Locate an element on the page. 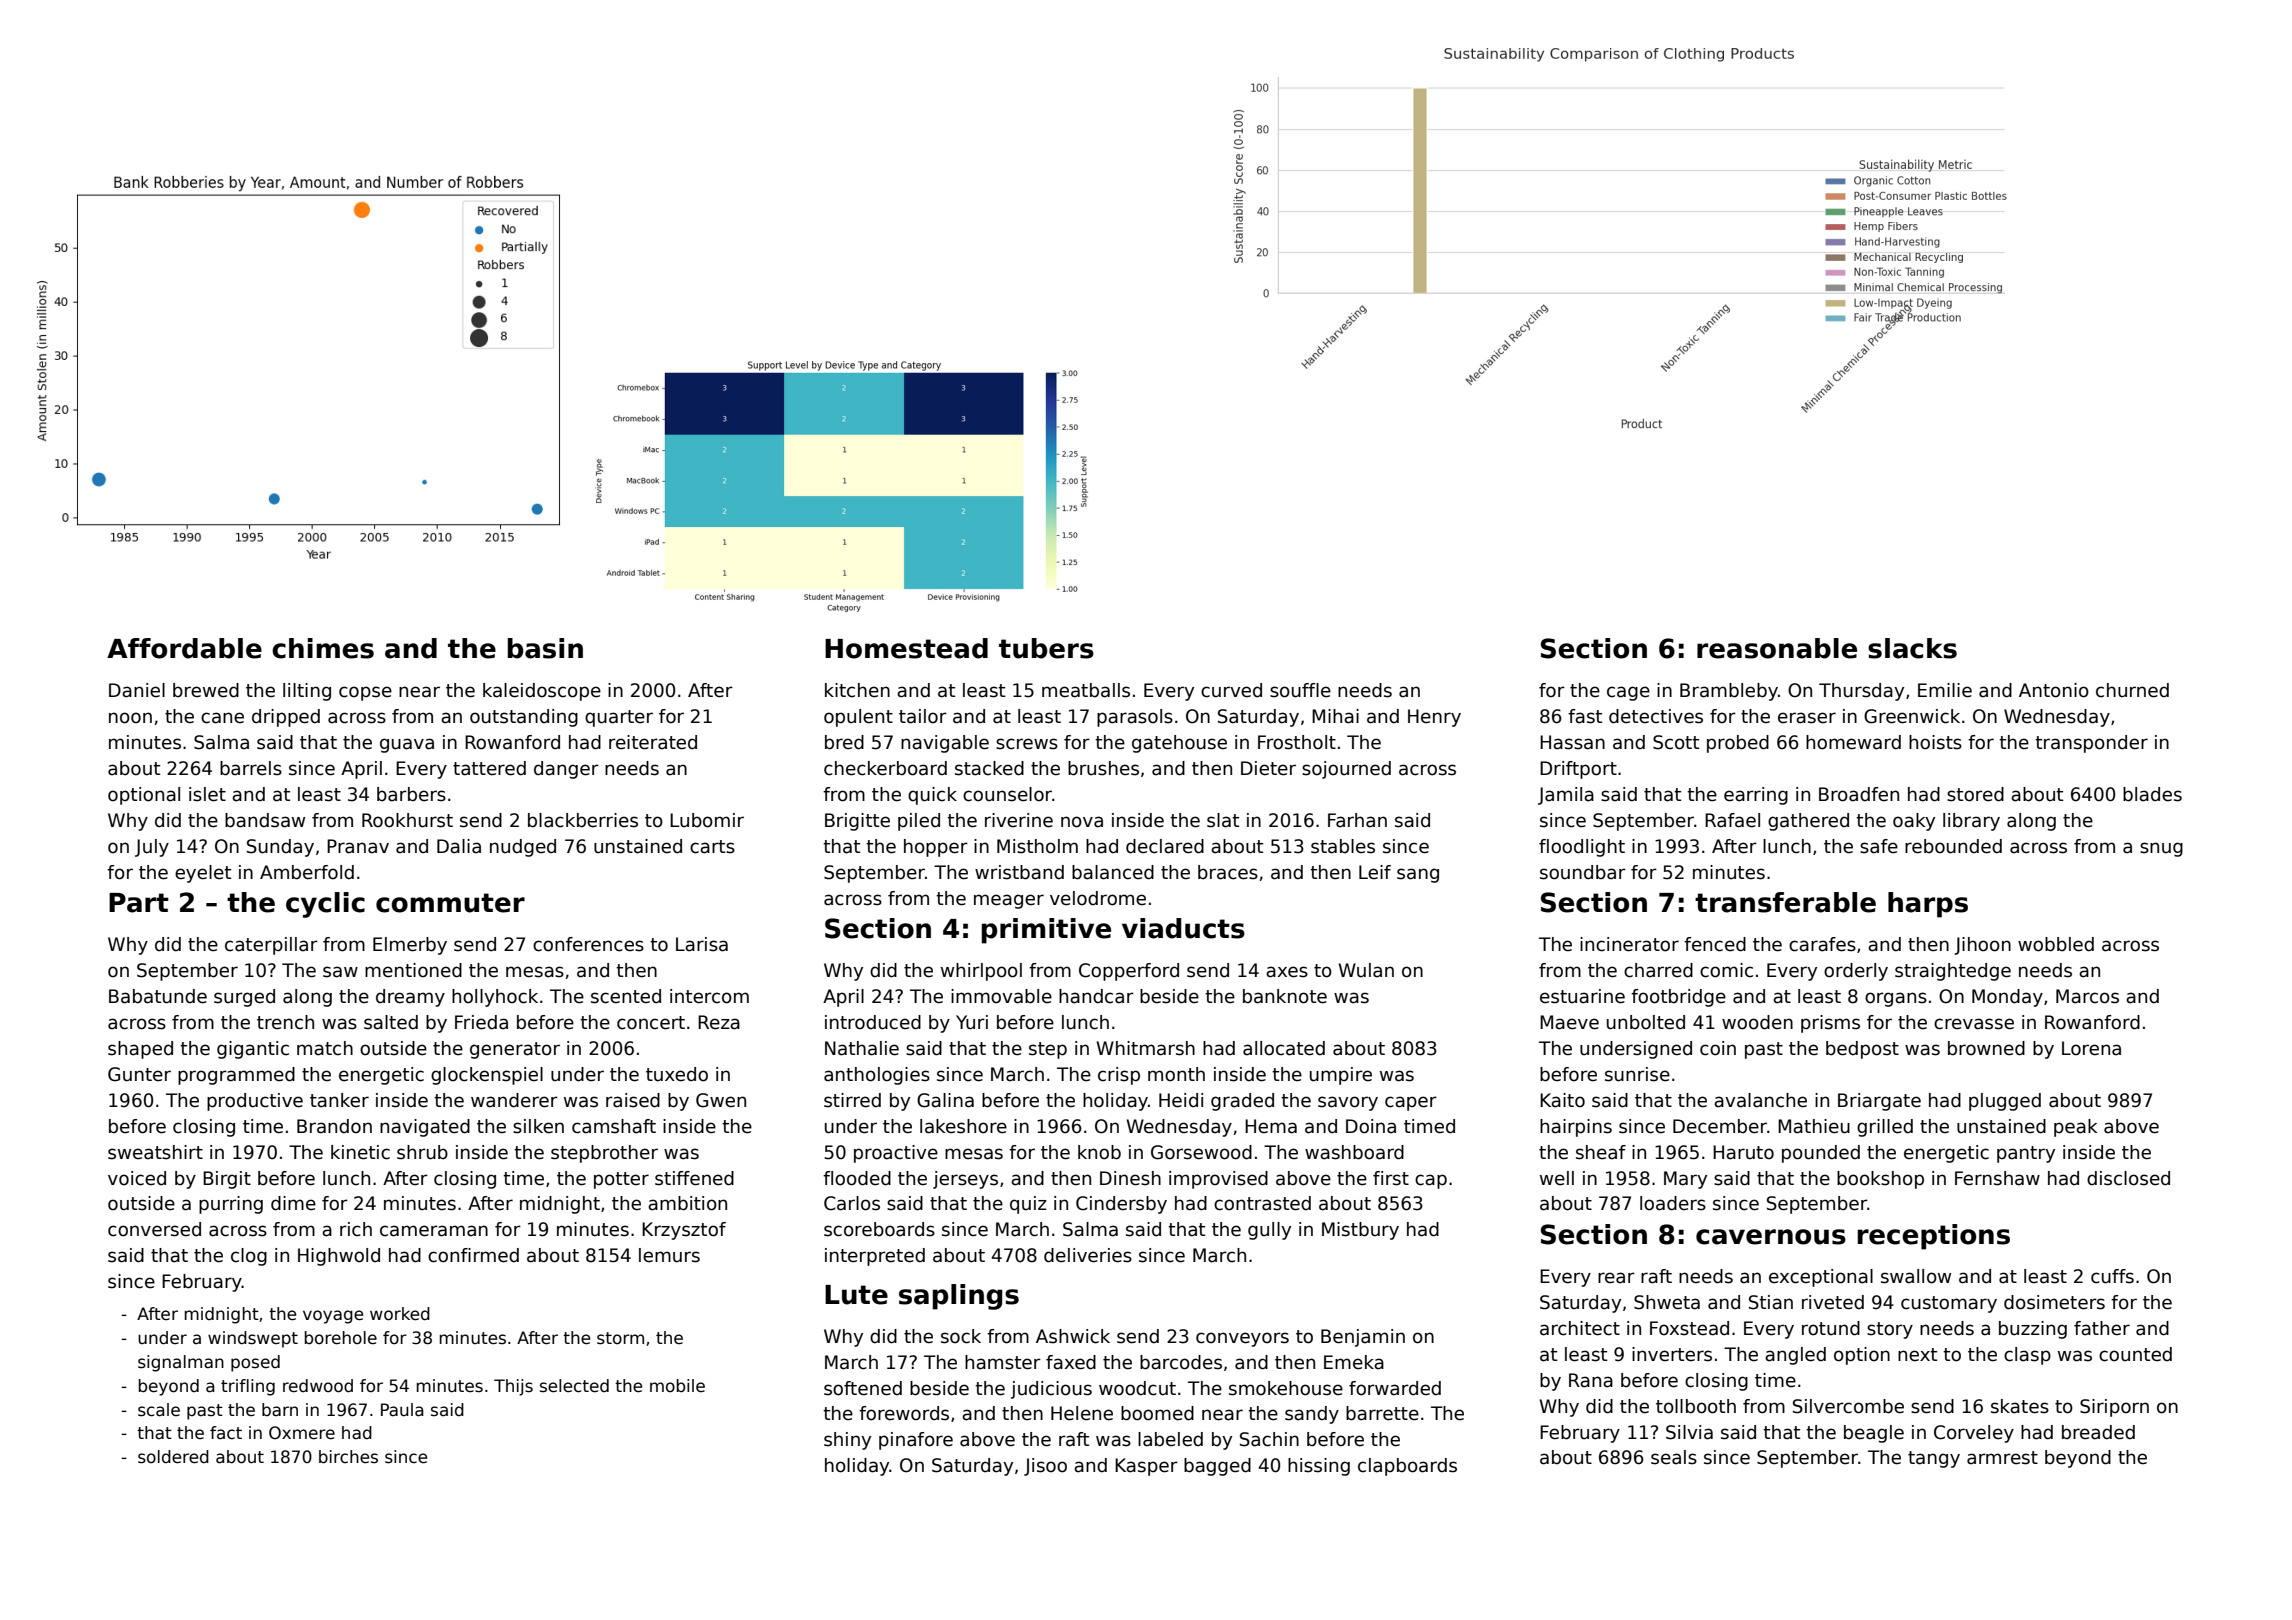 Image resolution: width=2292 pixels, height=1620 pixels. souffle is located at coordinates (1300, 690).
